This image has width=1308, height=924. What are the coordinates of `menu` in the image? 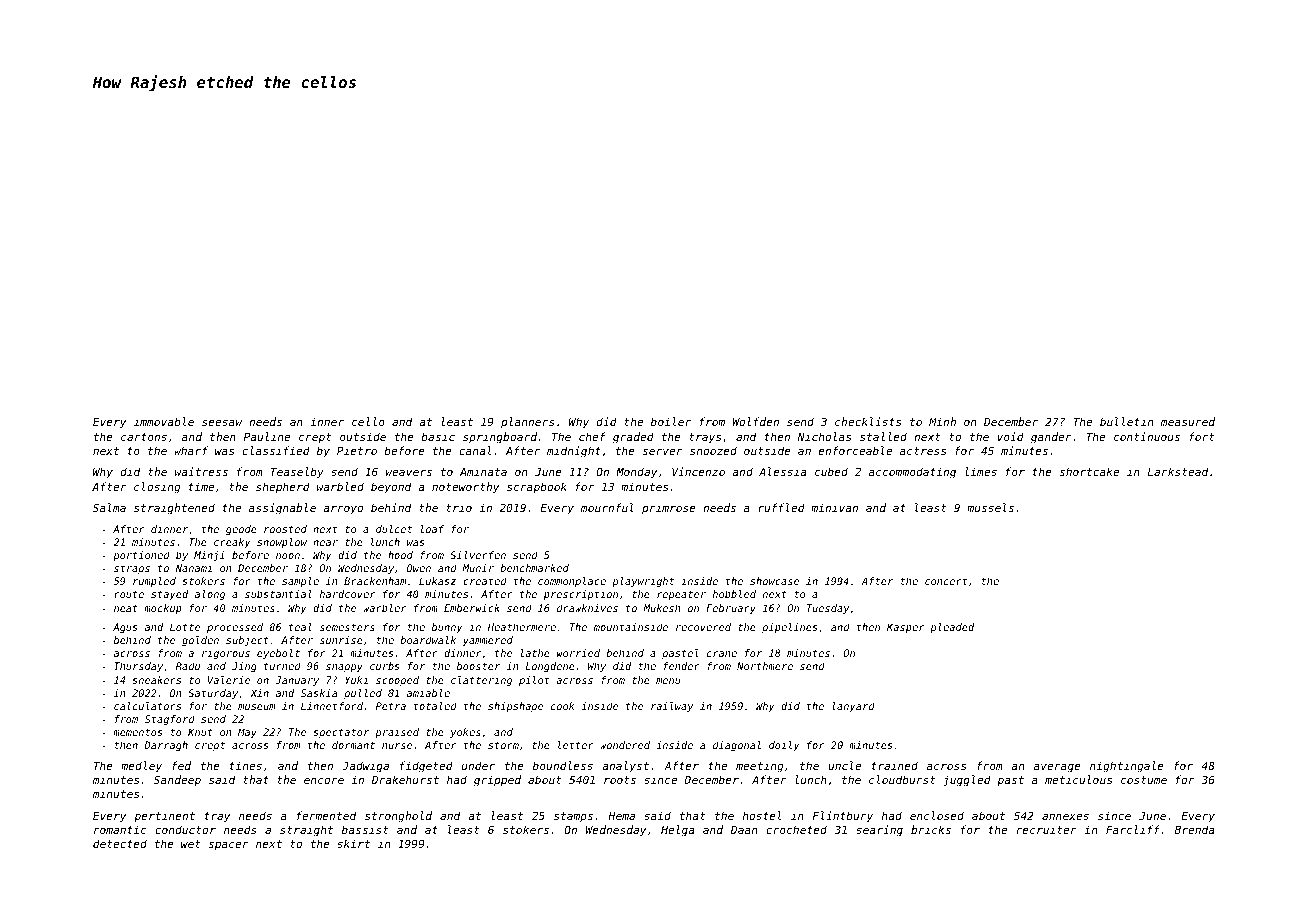 It's located at (668, 681).
